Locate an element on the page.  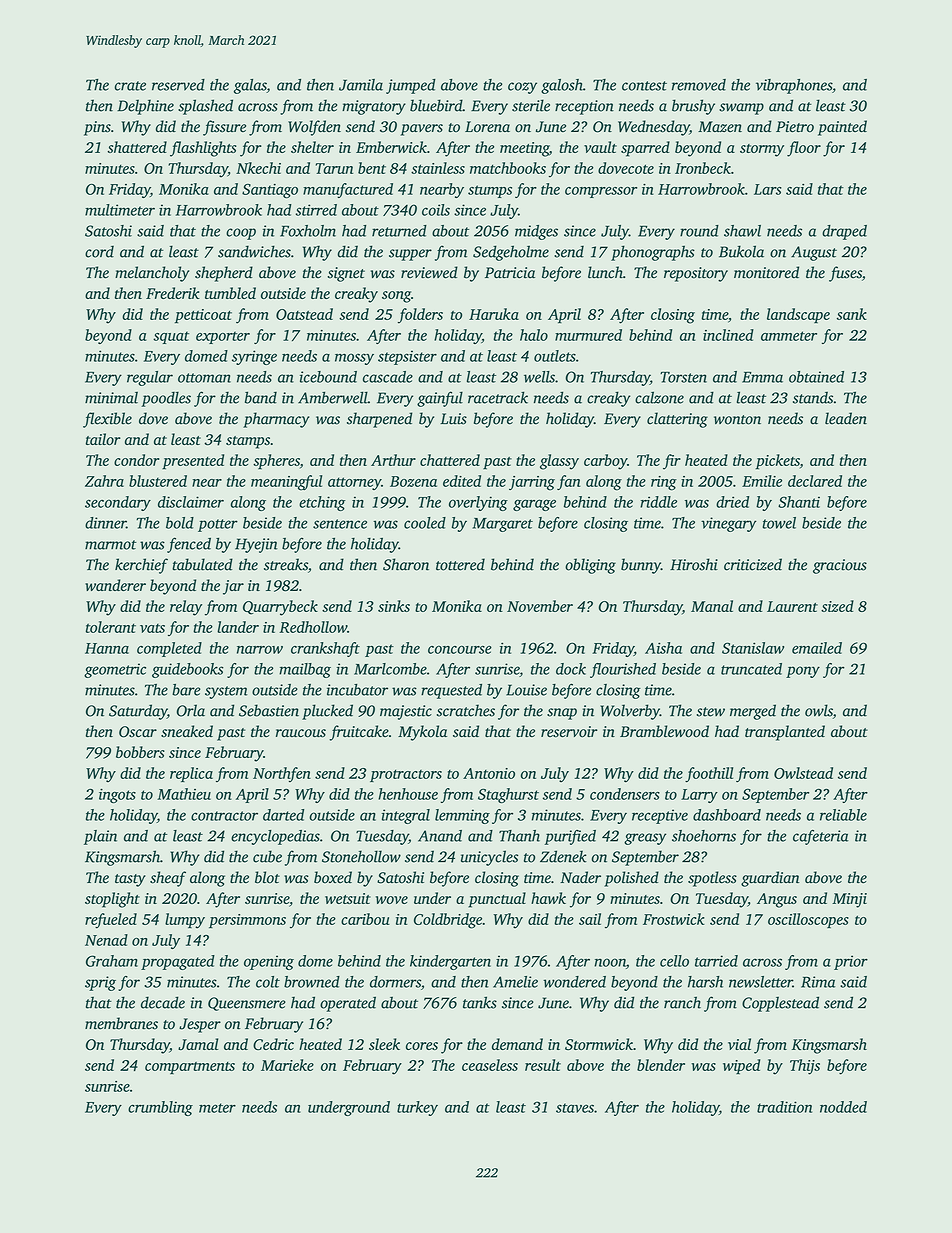
contest is located at coordinates (644, 86).
